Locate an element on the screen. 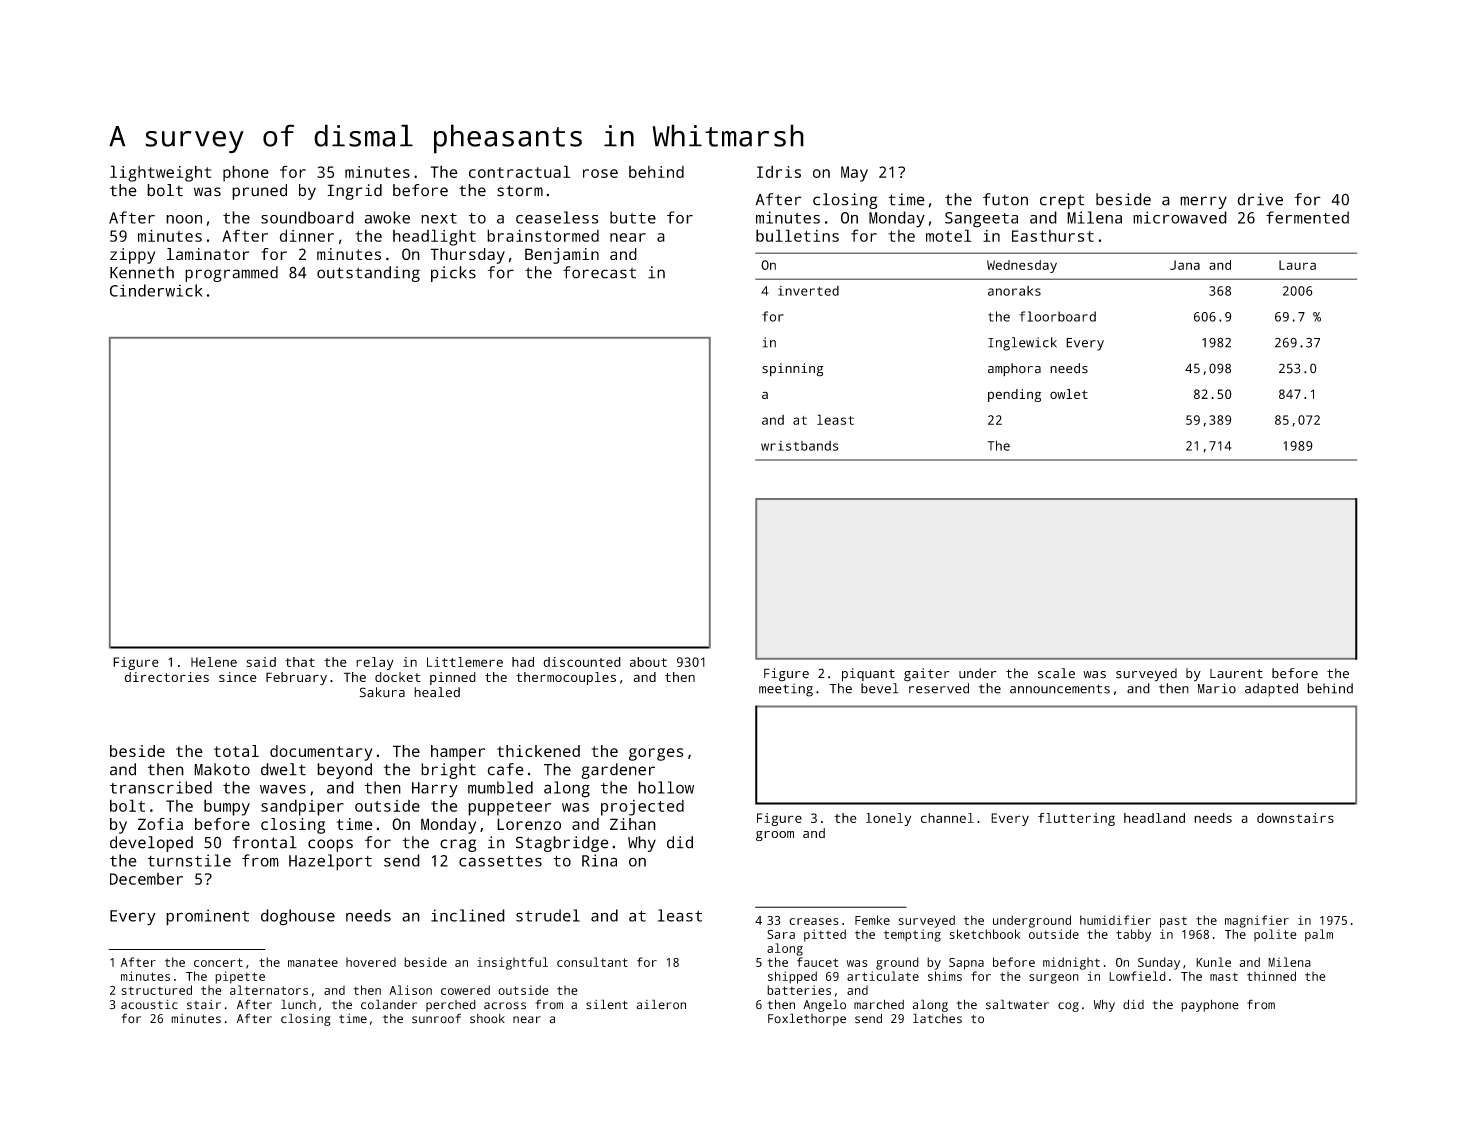 The height and width of the screenshot is (1133, 1466). piquant is located at coordinates (868, 675).
